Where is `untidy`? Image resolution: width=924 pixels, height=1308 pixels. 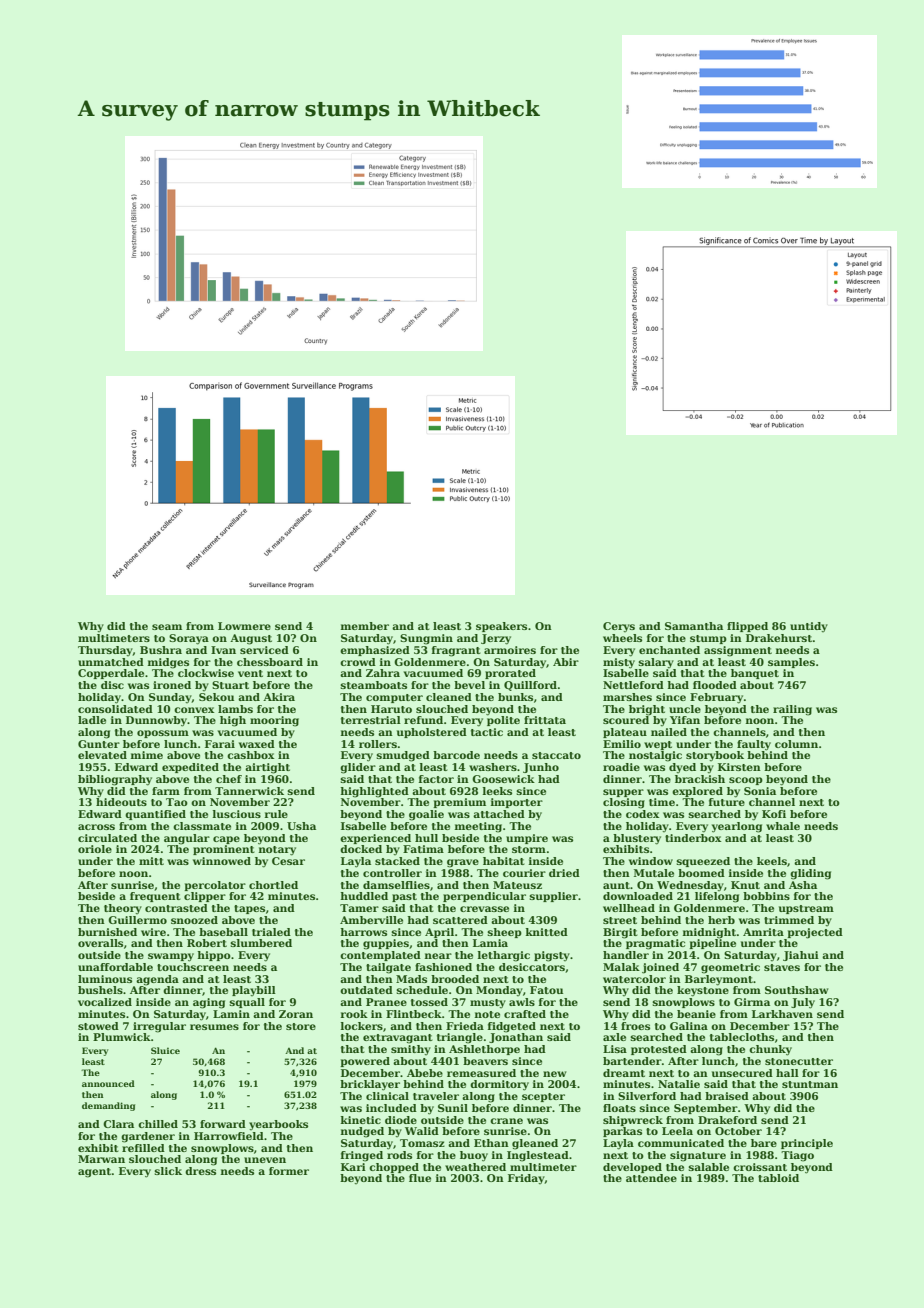
untidy is located at coordinates (809, 627).
